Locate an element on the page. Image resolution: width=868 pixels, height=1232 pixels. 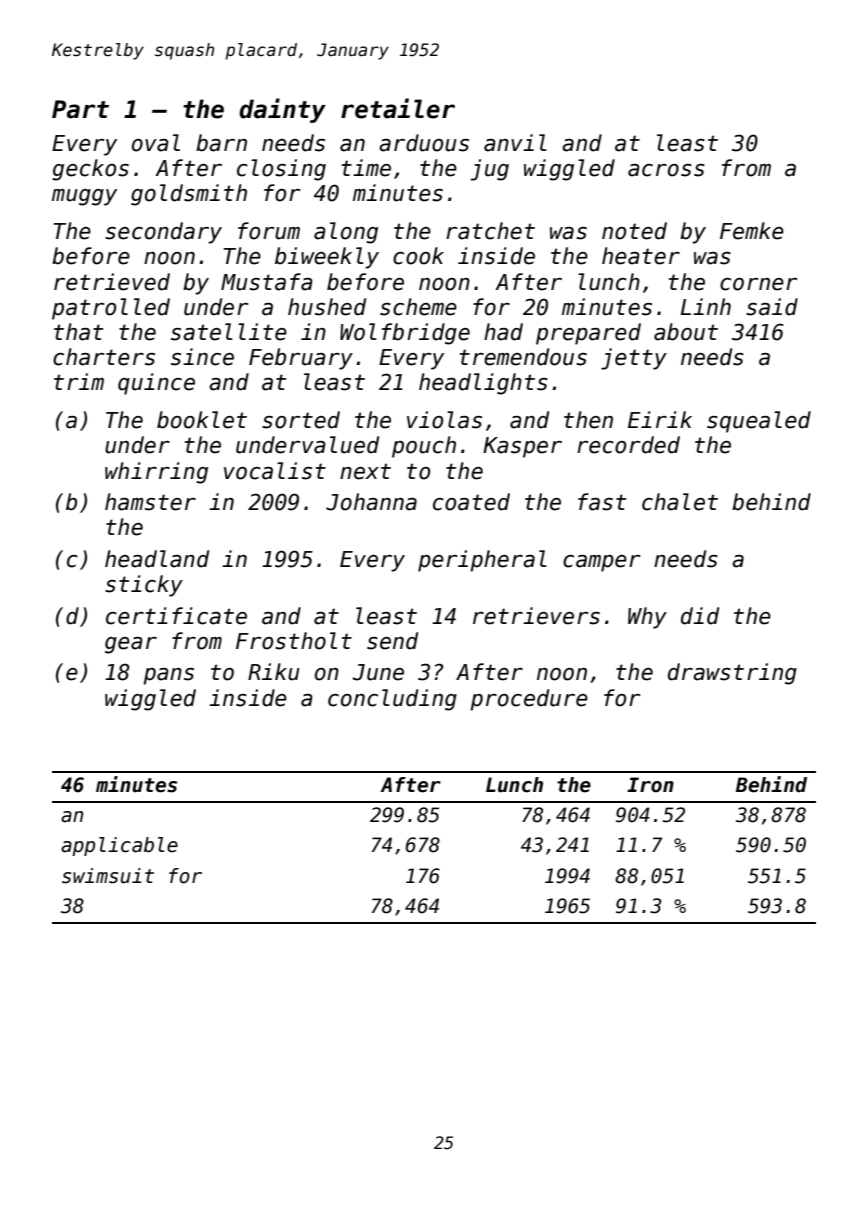
retailer is located at coordinates (398, 108).
